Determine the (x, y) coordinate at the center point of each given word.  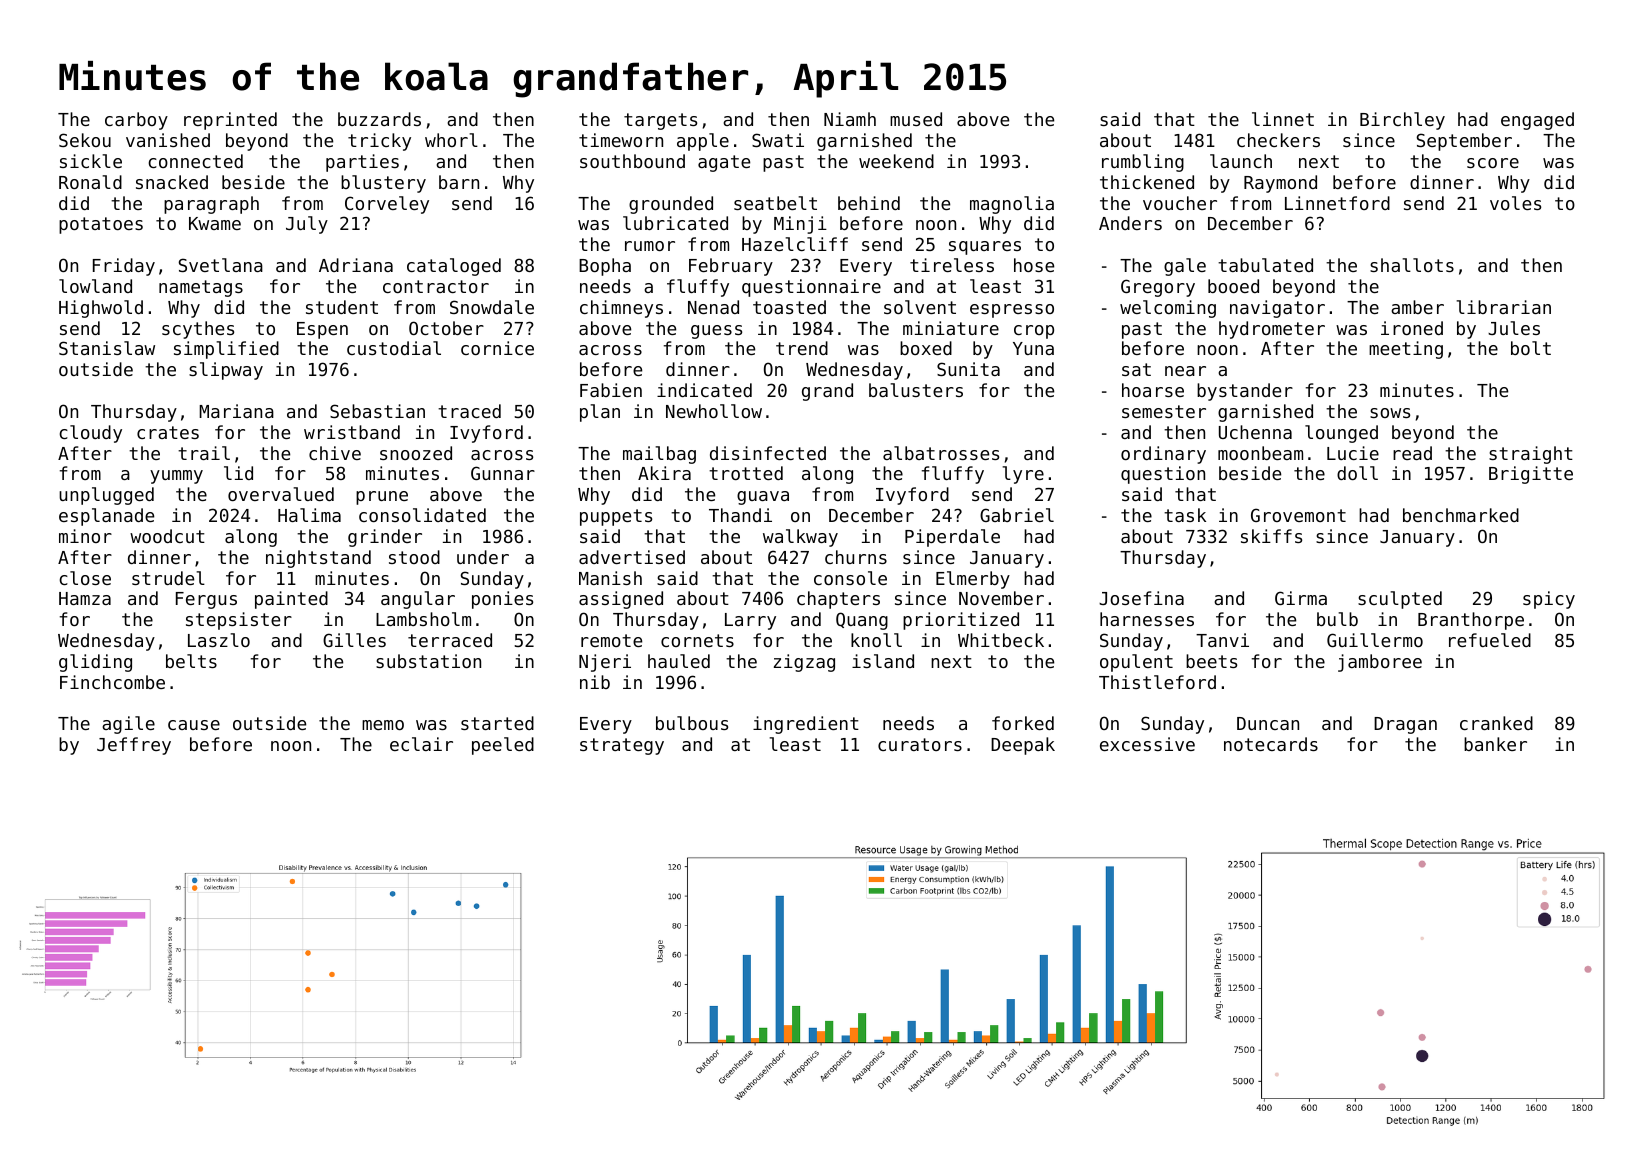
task (1185, 515)
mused (916, 119)
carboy (136, 121)
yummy (176, 477)
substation (428, 661)
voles (1515, 203)
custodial (394, 348)
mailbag (659, 455)
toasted (789, 307)
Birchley (1402, 121)
